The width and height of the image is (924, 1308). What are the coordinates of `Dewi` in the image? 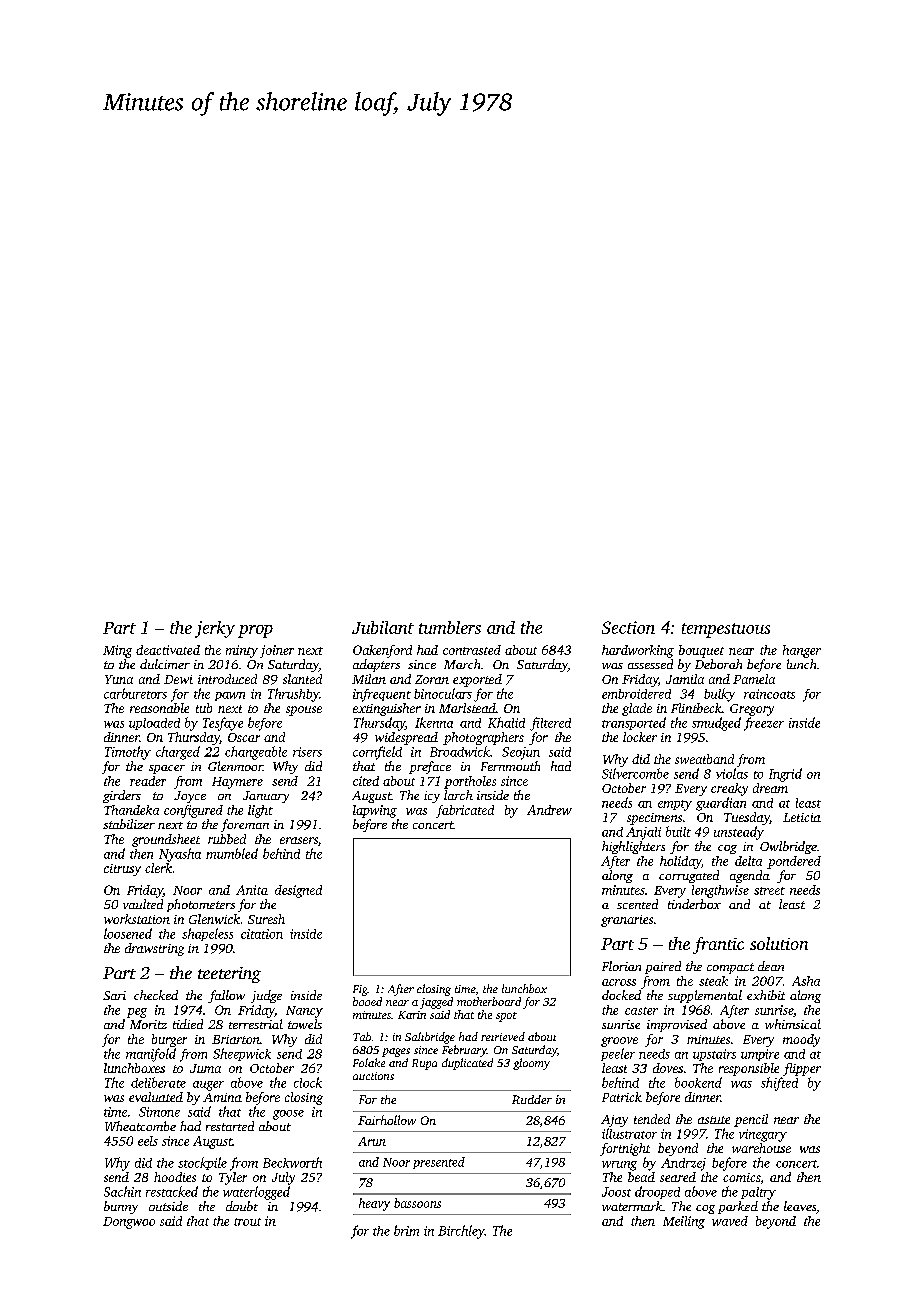 It's located at (178, 679).
